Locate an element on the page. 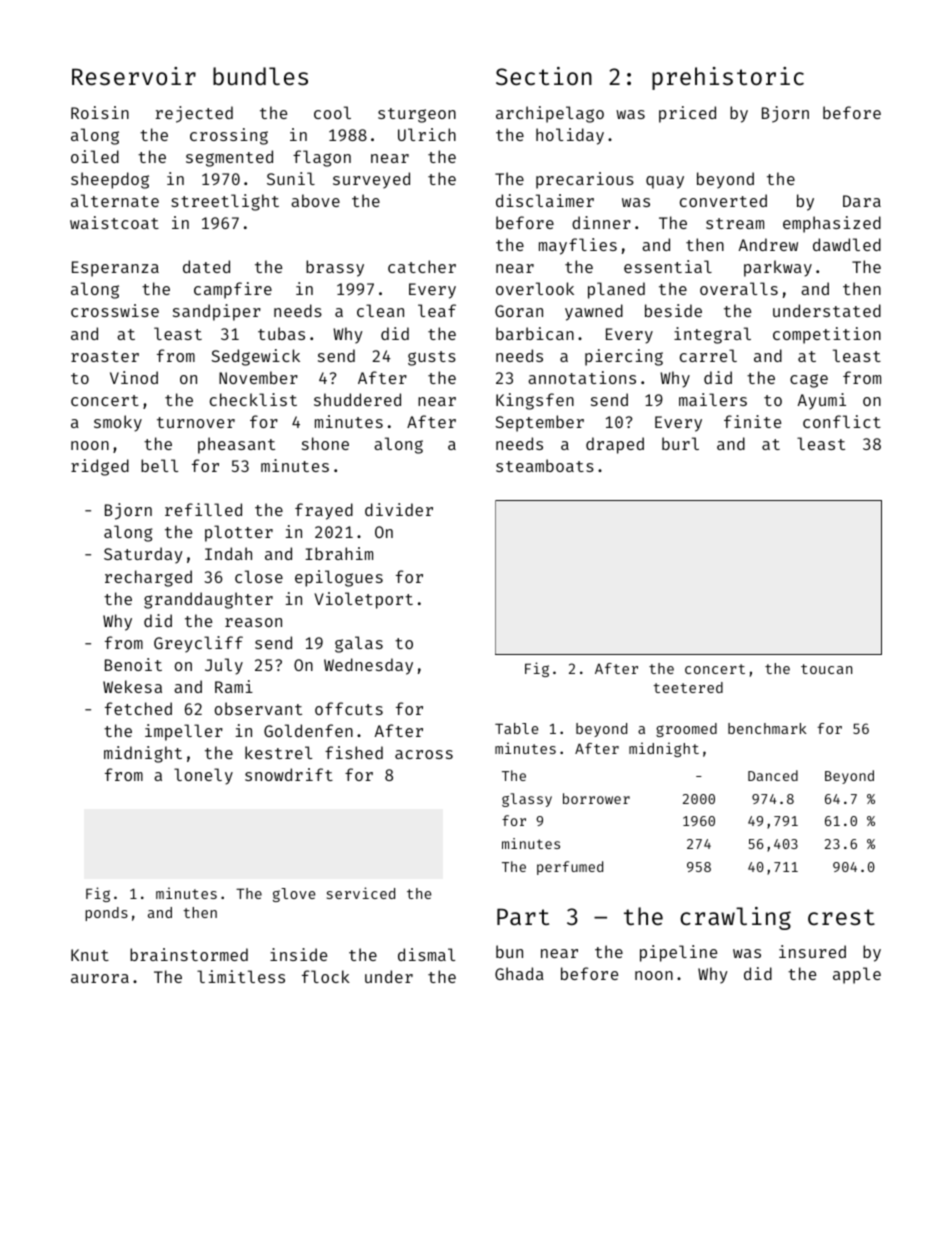  galas is located at coordinates (359, 644).
